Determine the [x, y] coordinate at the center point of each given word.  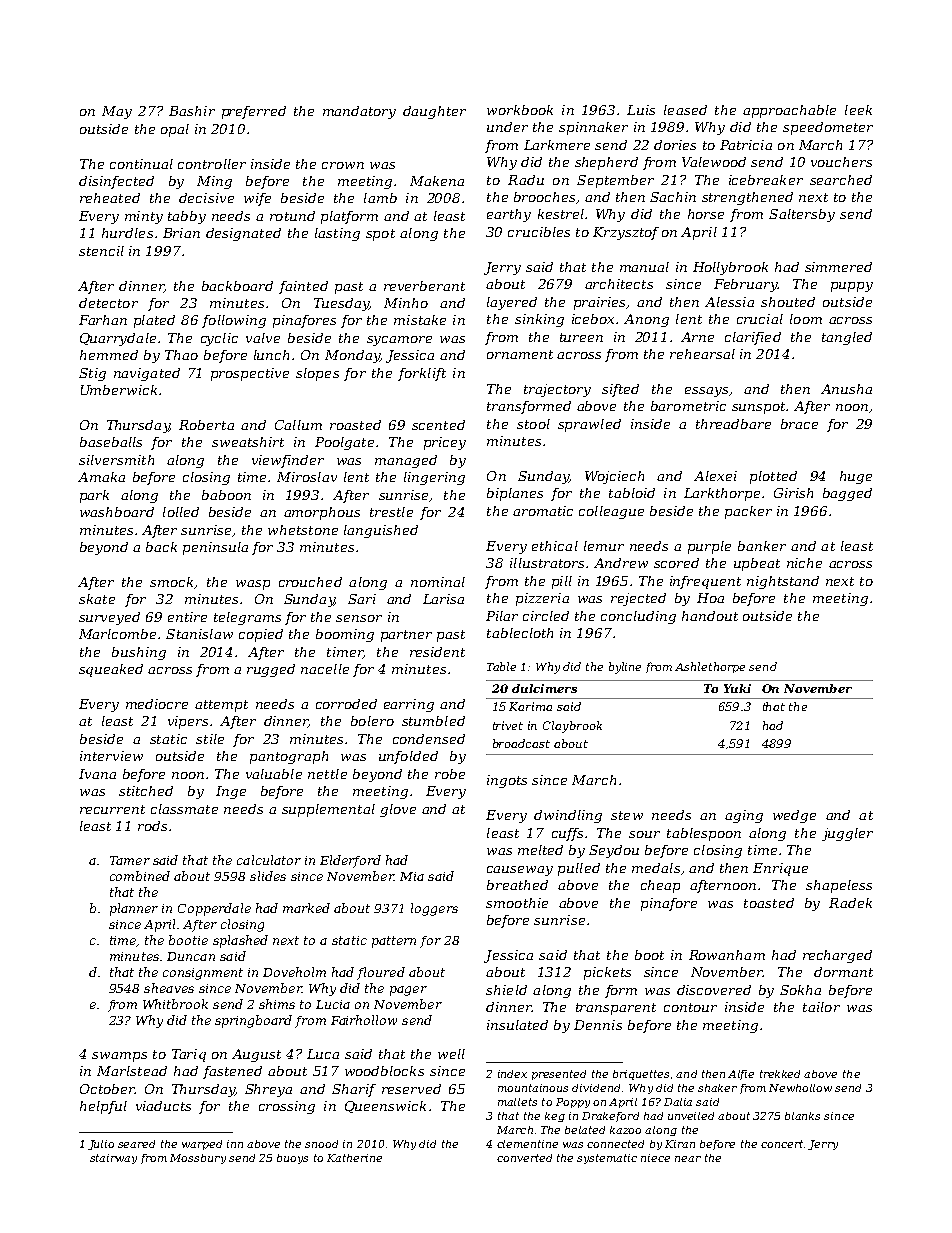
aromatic [543, 511]
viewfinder [288, 461]
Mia [412, 876]
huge [856, 477]
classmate [184, 809]
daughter [434, 112]
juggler [847, 834]
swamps [119, 1057]
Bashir [192, 111]
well [451, 1054]
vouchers [841, 162]
